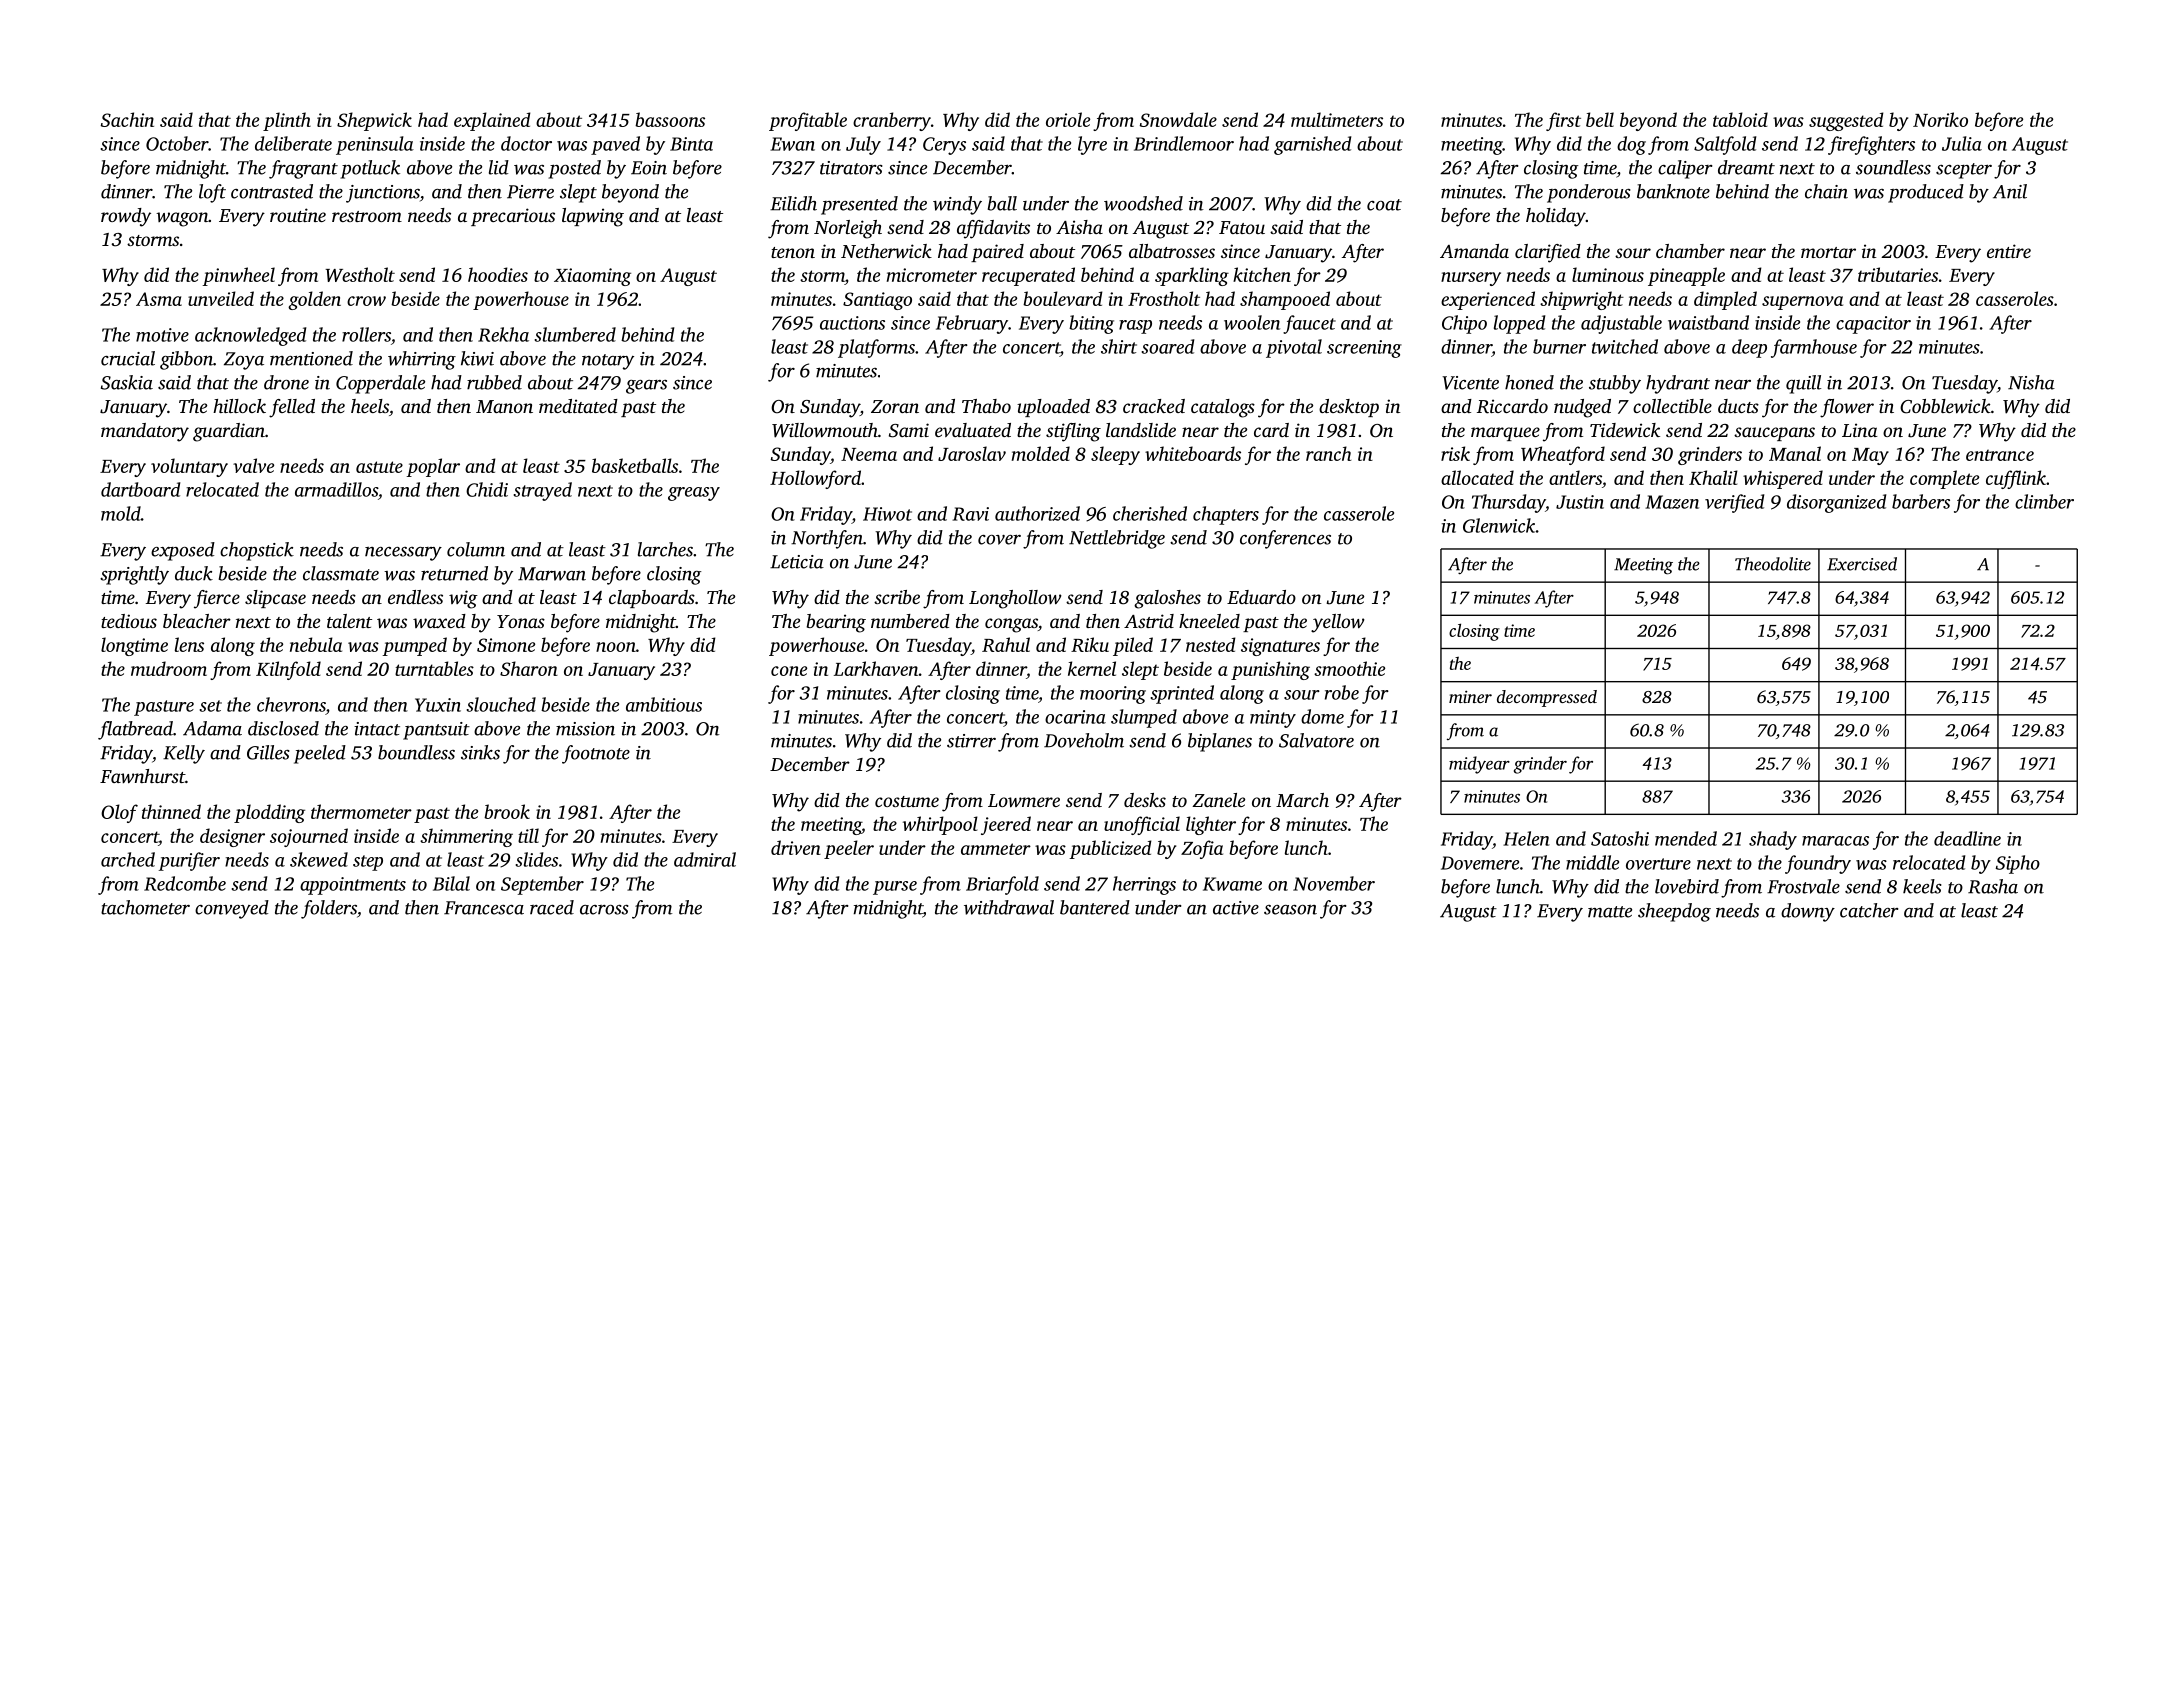  What do you see at coordinates (574, 169) in the screenshot?
I see `posted` at bounding box center [574, 169].
